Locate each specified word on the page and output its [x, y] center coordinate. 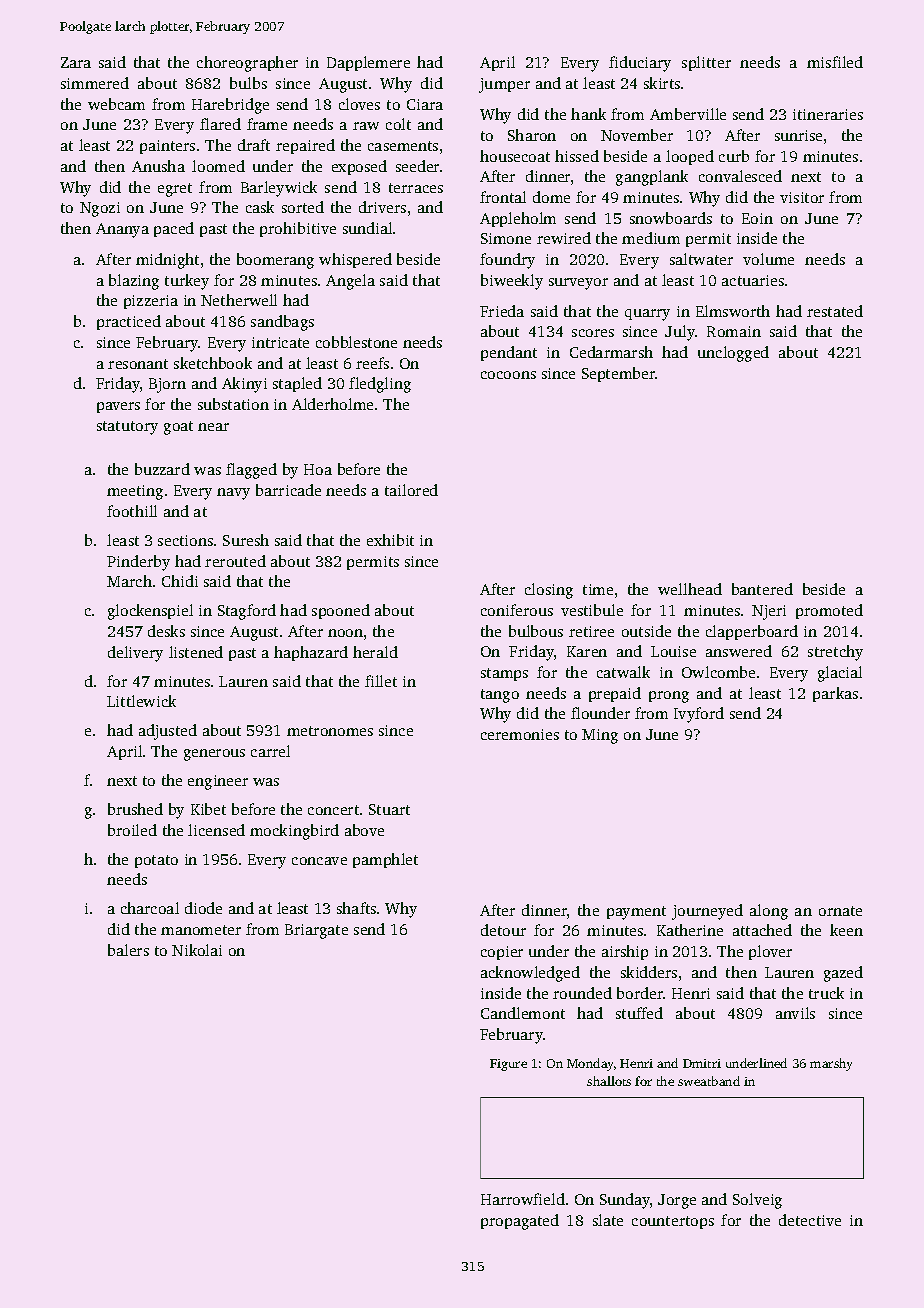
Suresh [246, 540]
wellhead [690, 589]
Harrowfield [523, 1199]
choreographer [247, 64]
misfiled [835, 62]
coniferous [517, 610]
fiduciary [640, 64]
